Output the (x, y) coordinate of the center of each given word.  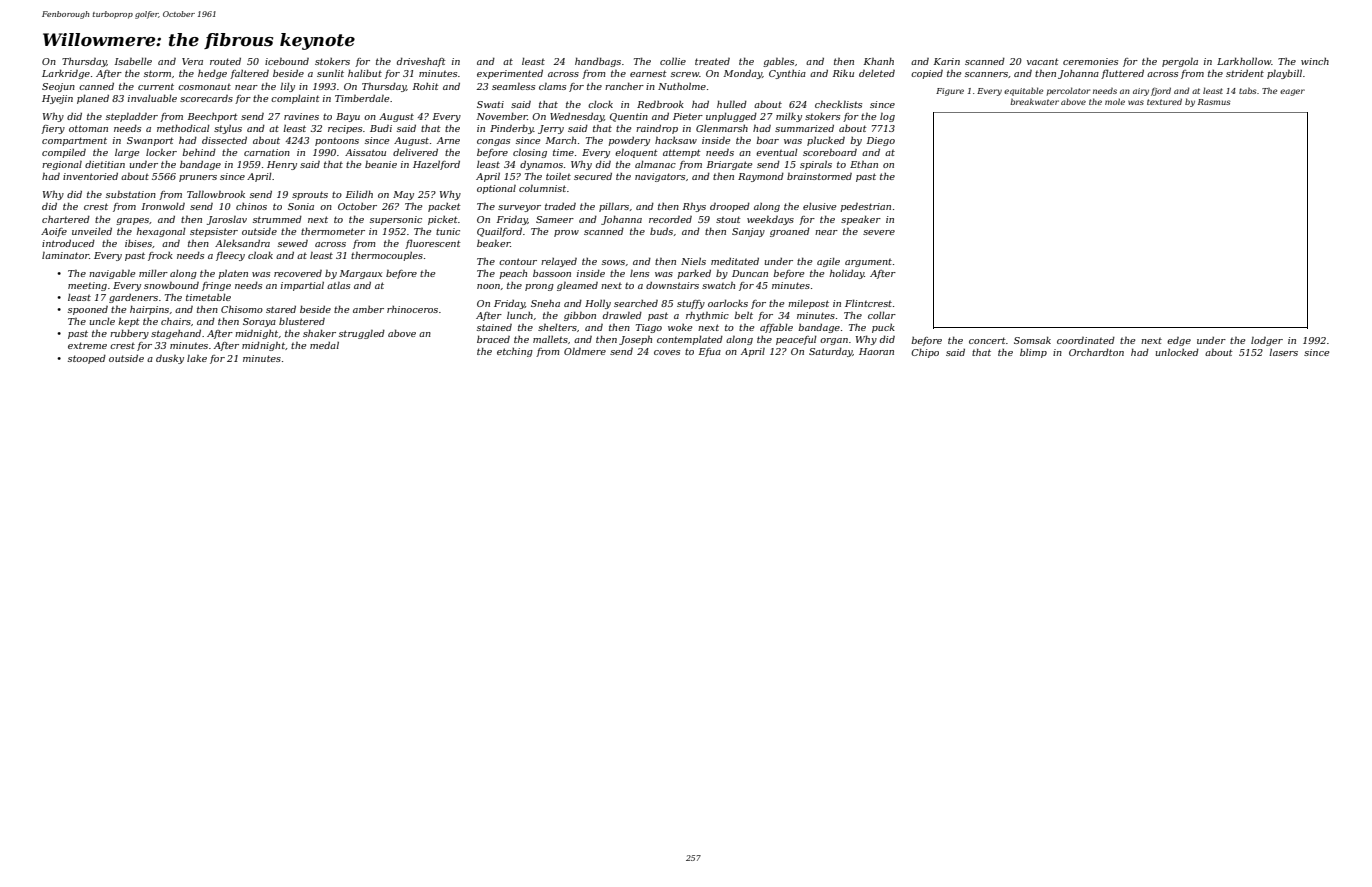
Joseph (635, 340)
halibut (365, 73)
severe (879, 232)
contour (518, 261)
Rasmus (1214, 102)
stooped (87, 359)
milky (789, 117)
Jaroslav (227, 220)
